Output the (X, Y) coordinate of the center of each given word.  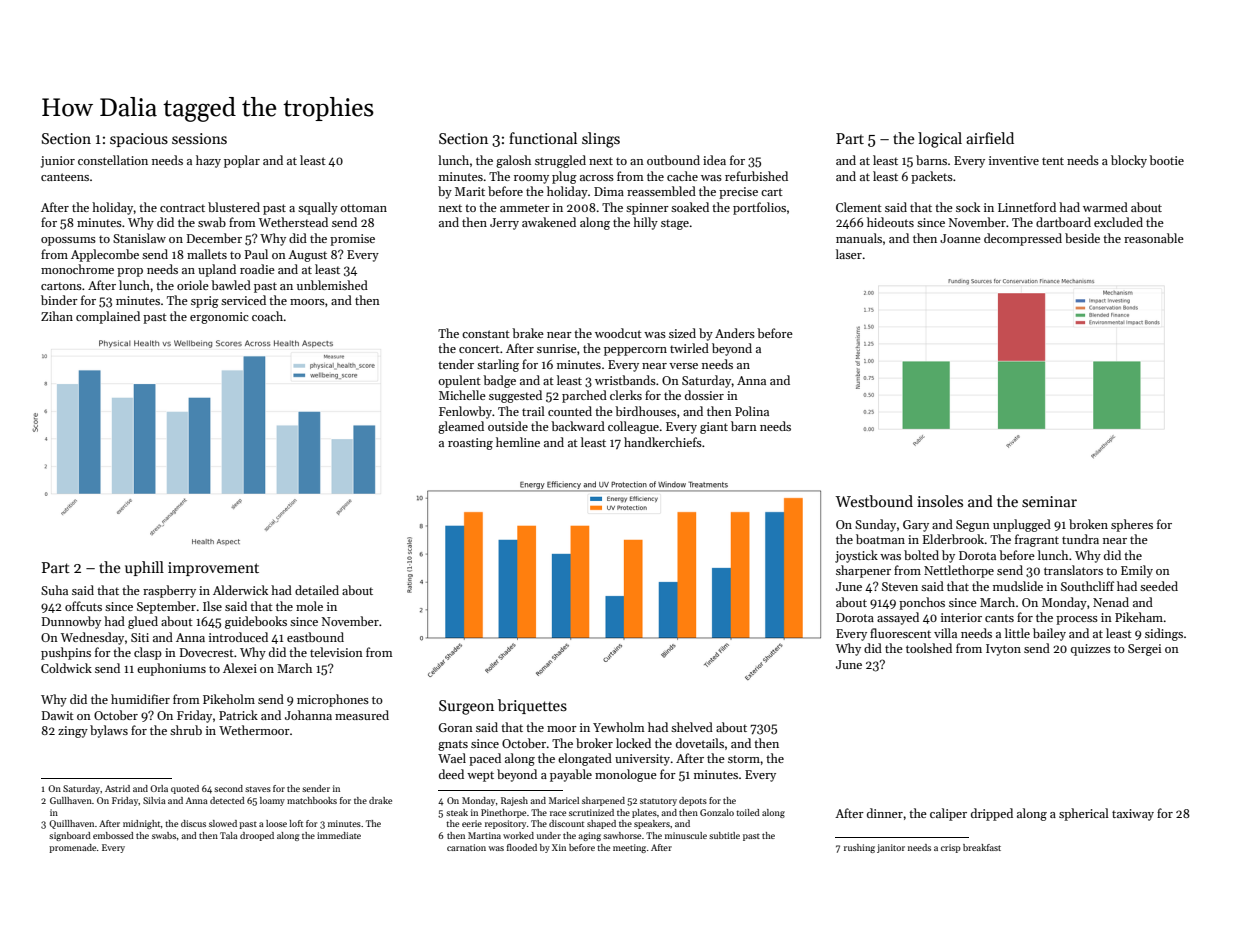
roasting (470, 444)
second (228, 788)
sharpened (603, 801)
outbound (673, 160)
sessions (199, 138)
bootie (1166, 160)
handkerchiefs (663, 442)
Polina (752, 411)
